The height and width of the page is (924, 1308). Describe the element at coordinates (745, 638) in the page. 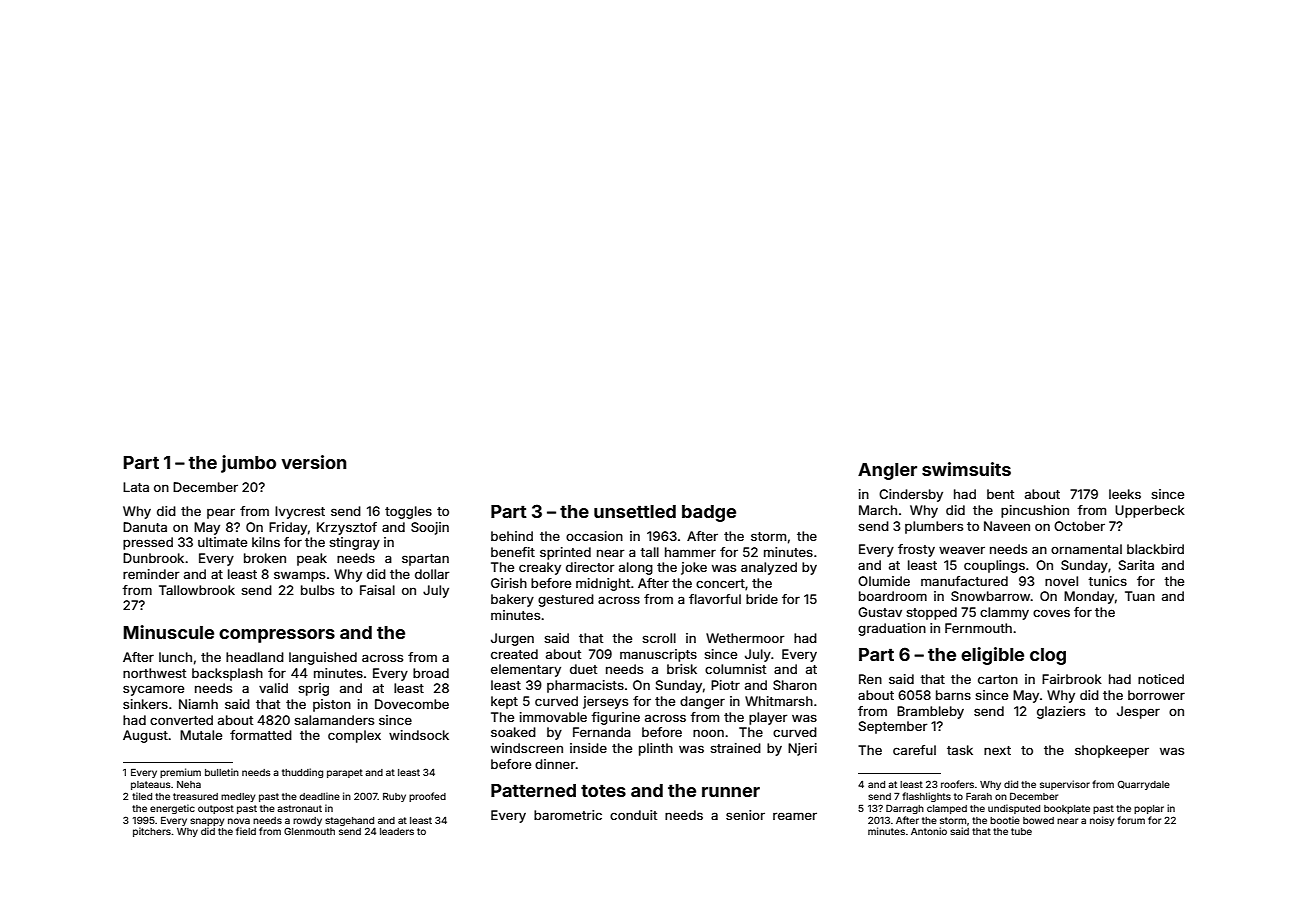

I see `Wethermoor` at that location.
